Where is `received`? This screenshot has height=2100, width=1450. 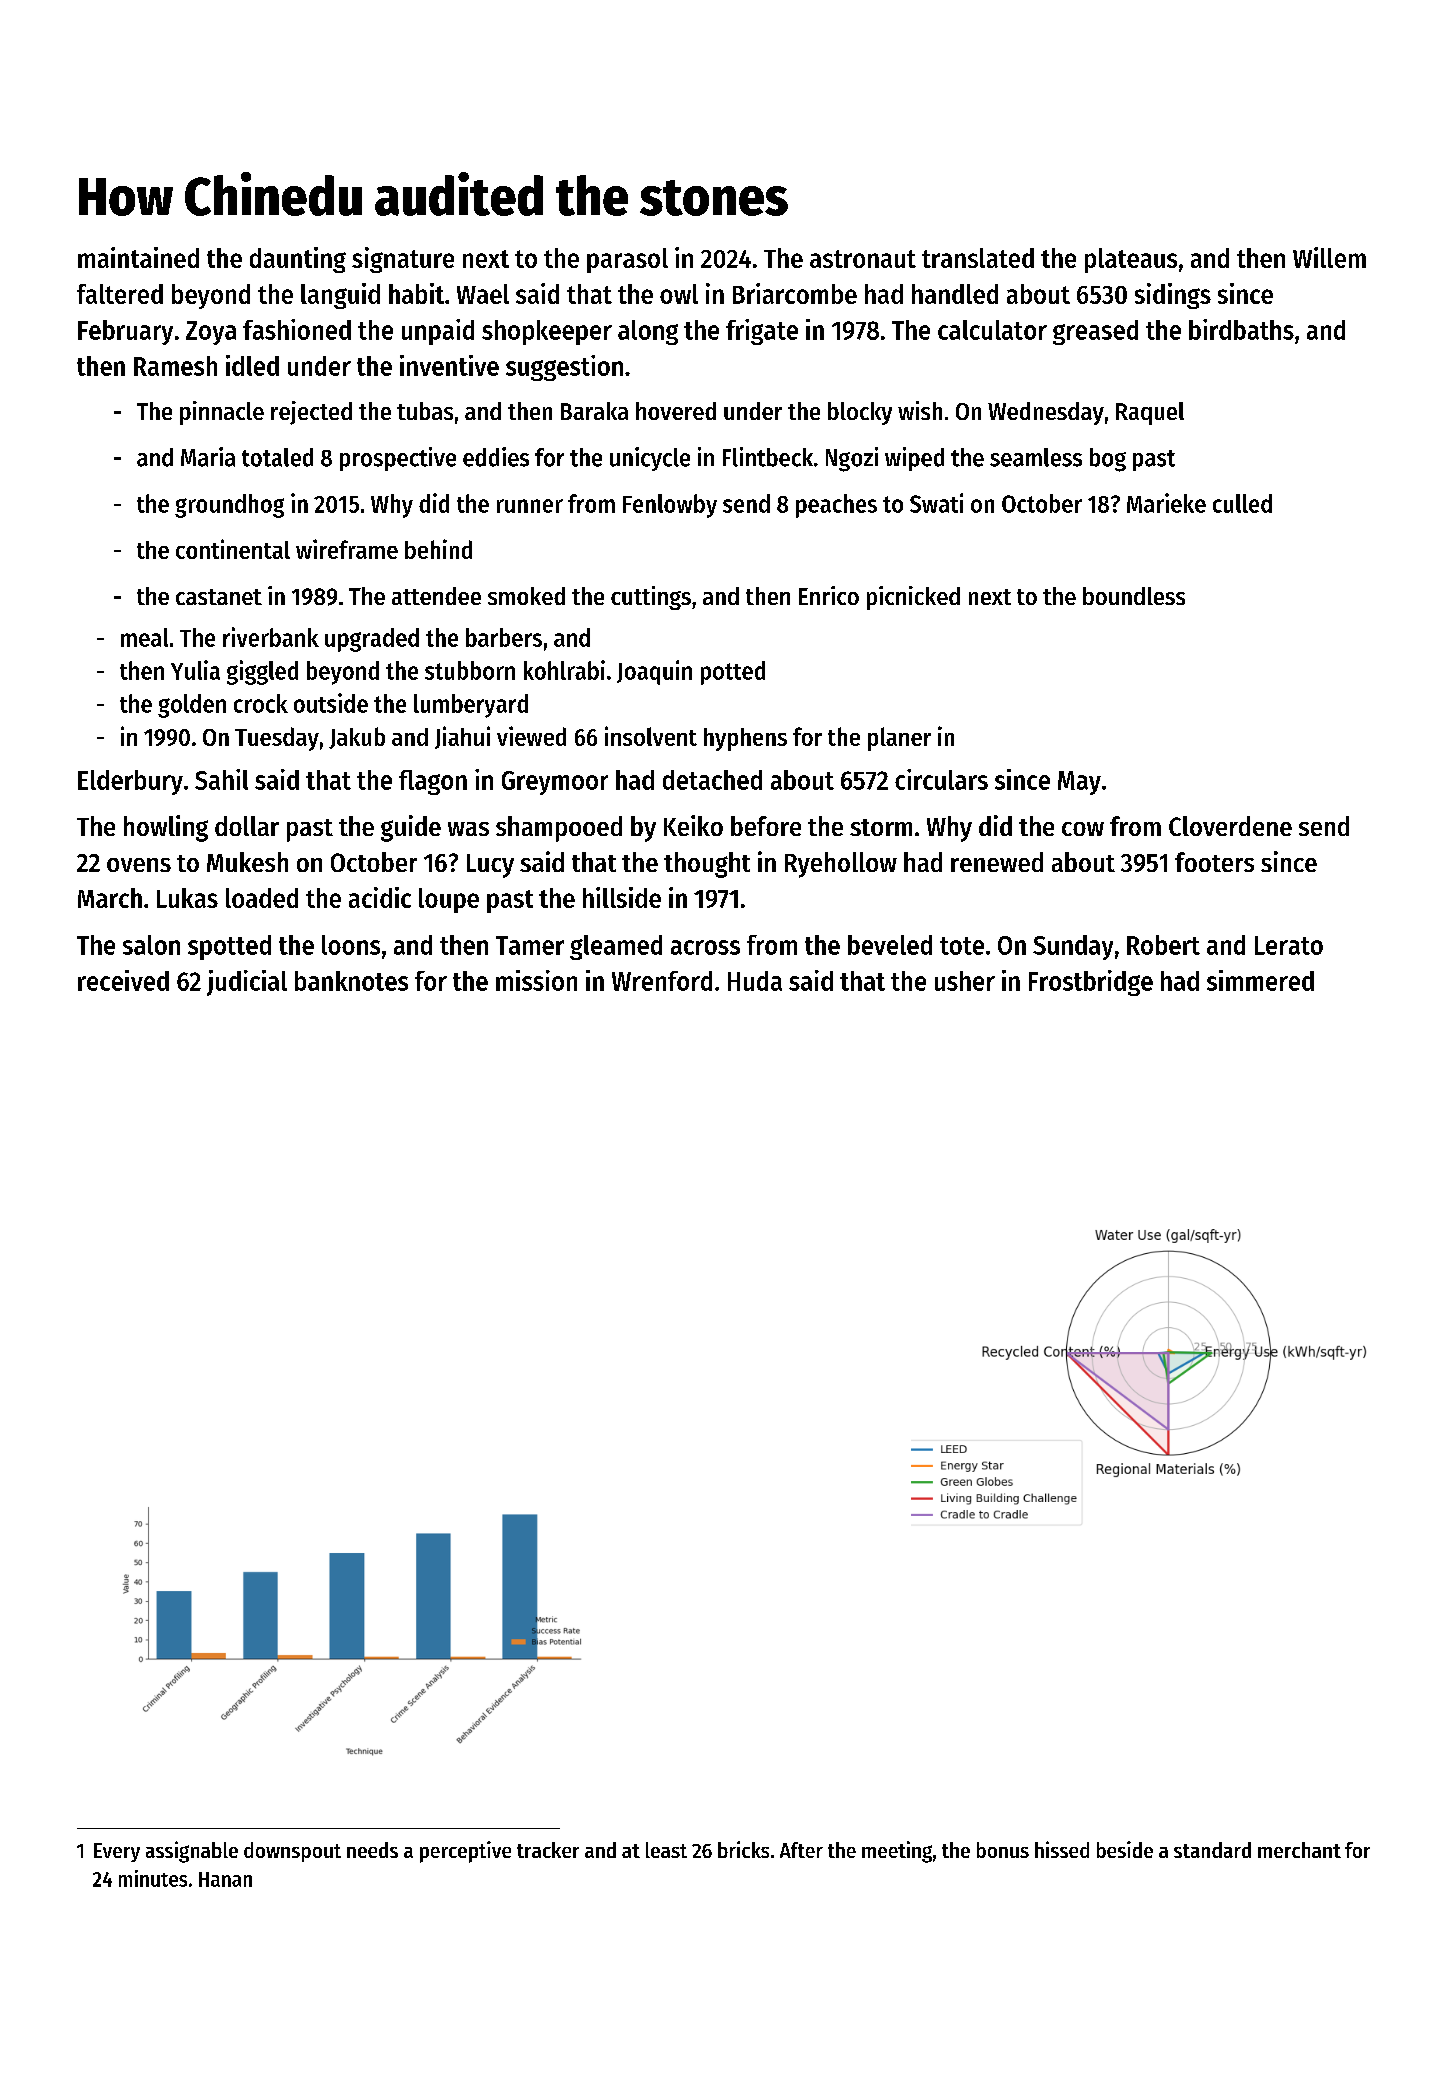 received is located at coordinates (123, 980).
